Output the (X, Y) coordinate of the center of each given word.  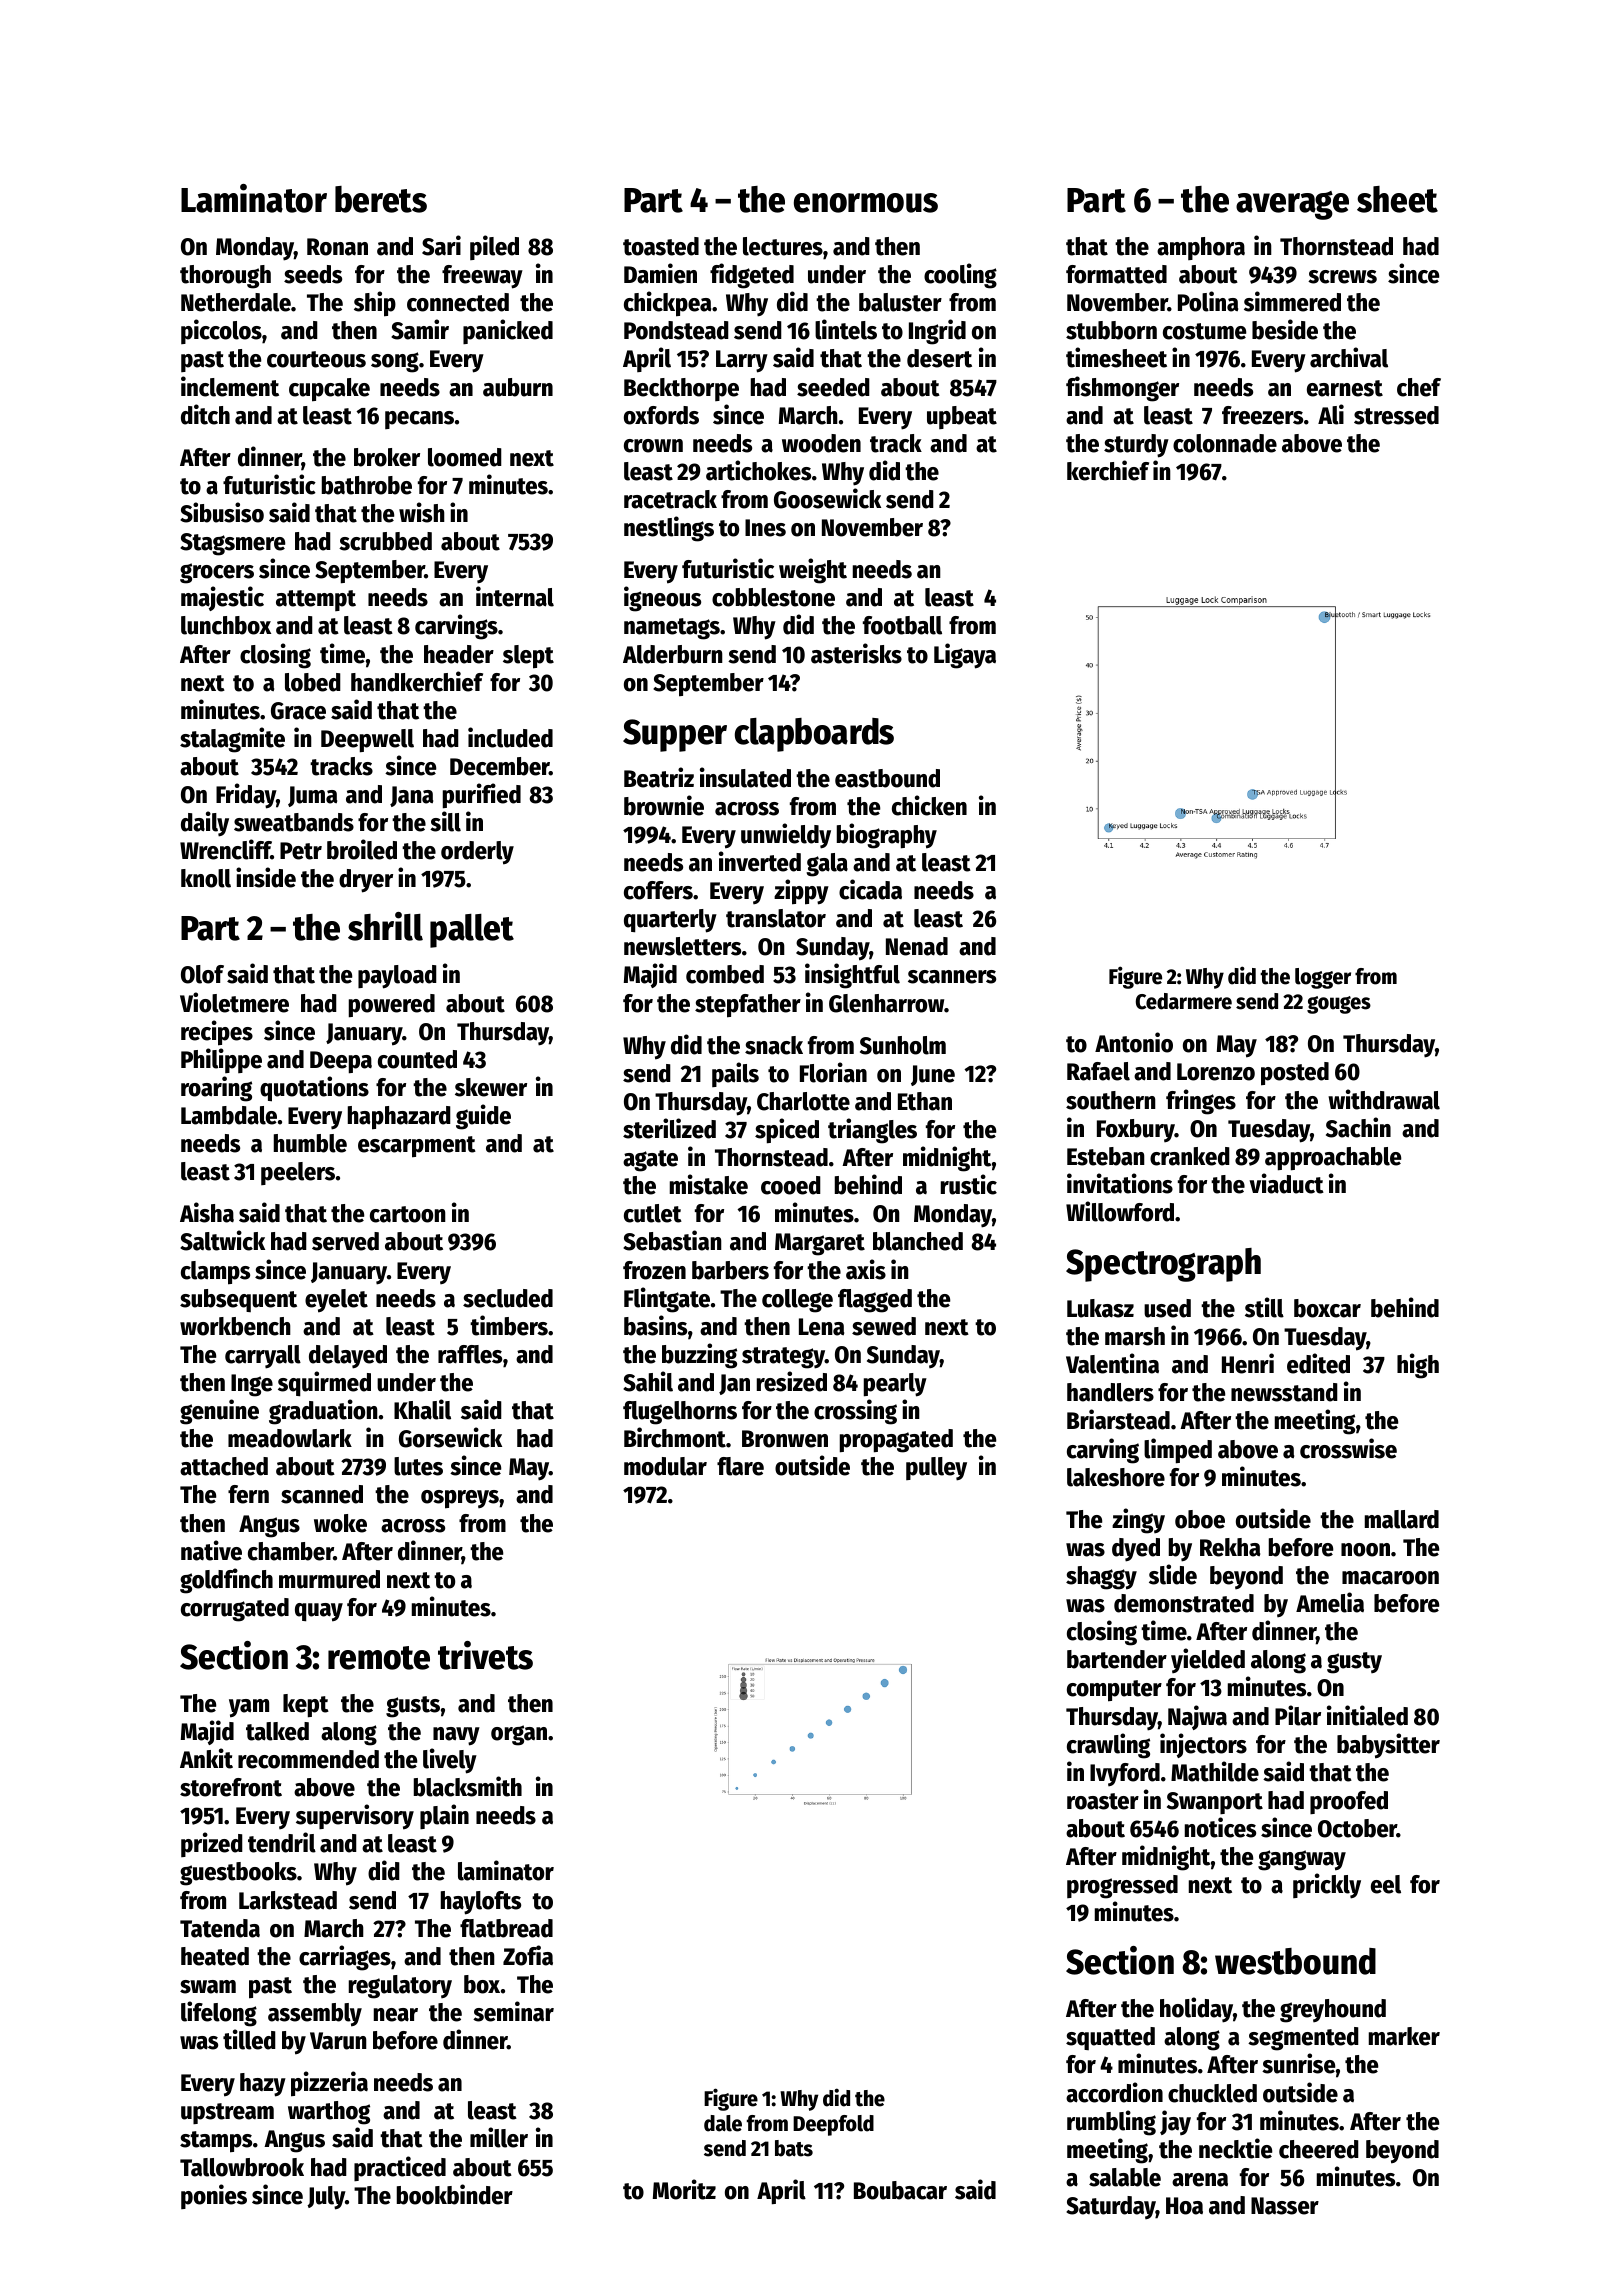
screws (1342, 277)
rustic (969, 1184)
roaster (1103, 1801)
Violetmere (234, 1002)
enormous (866, 203)
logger (1323, 978)
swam (208, 1987)
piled (494, 247)
